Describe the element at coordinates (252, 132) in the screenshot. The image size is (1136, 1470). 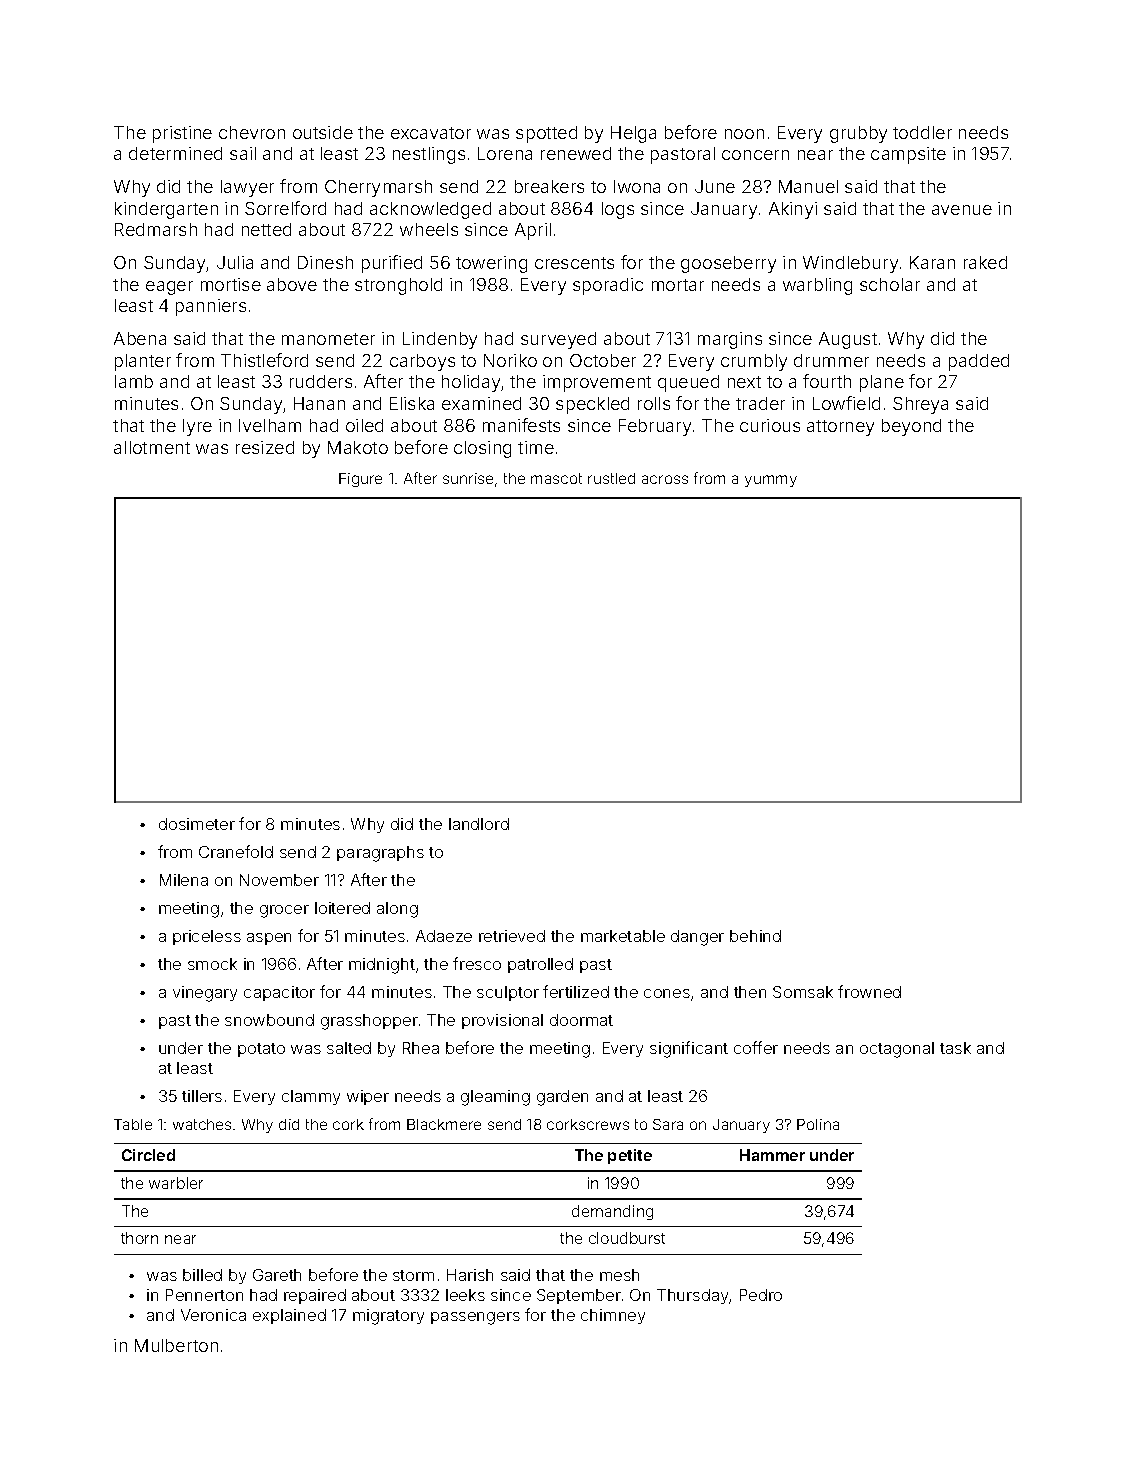
I see `chevron` at that location.
